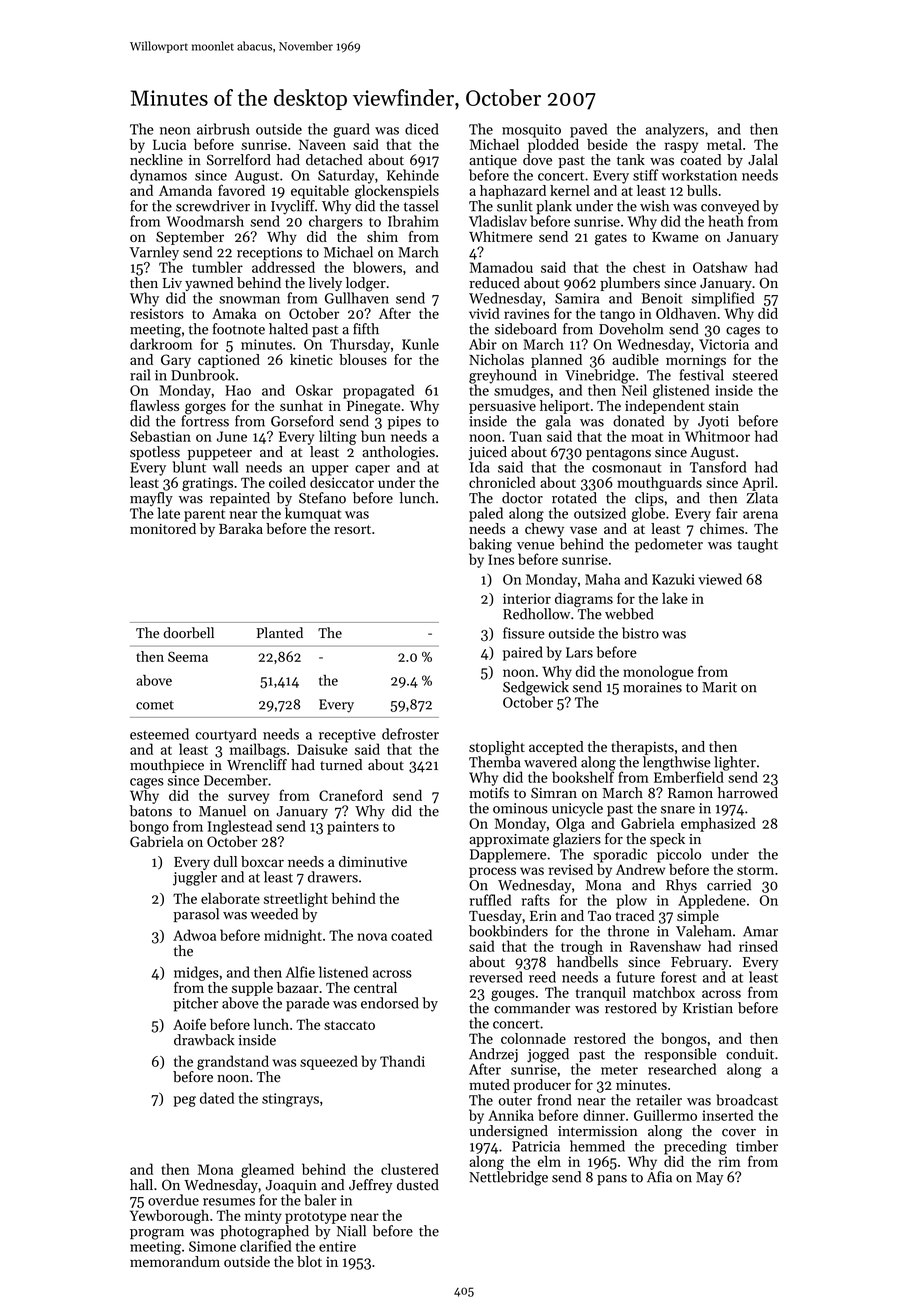  I want to click on diced, so click(422, 129).
